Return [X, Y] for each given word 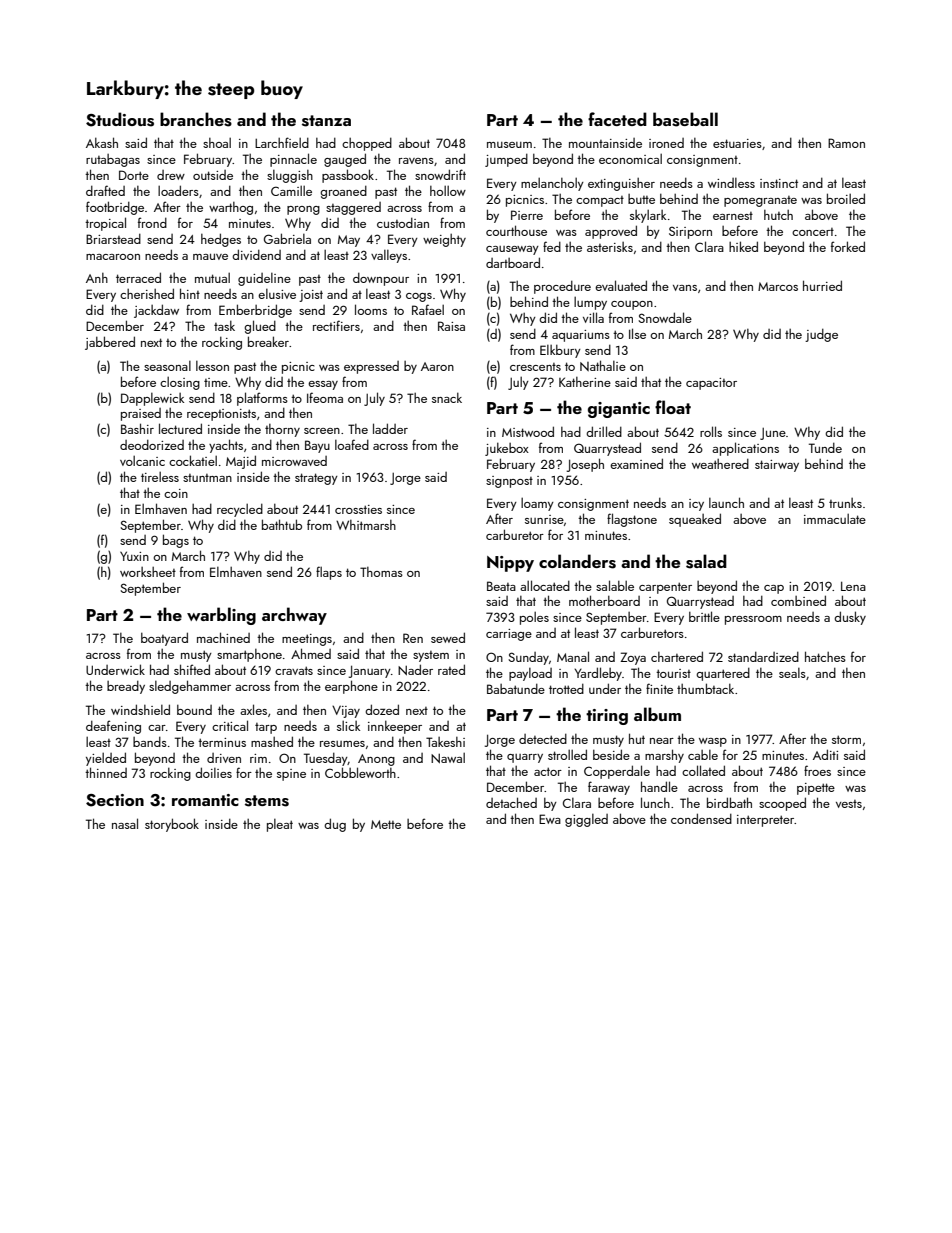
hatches [825, 656]
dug [335, 825]
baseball [685, 119]
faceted [617, 119]
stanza [326, 121]
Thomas [381, 572]
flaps [329, 573]
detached [511, 802]
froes [817, 770]
